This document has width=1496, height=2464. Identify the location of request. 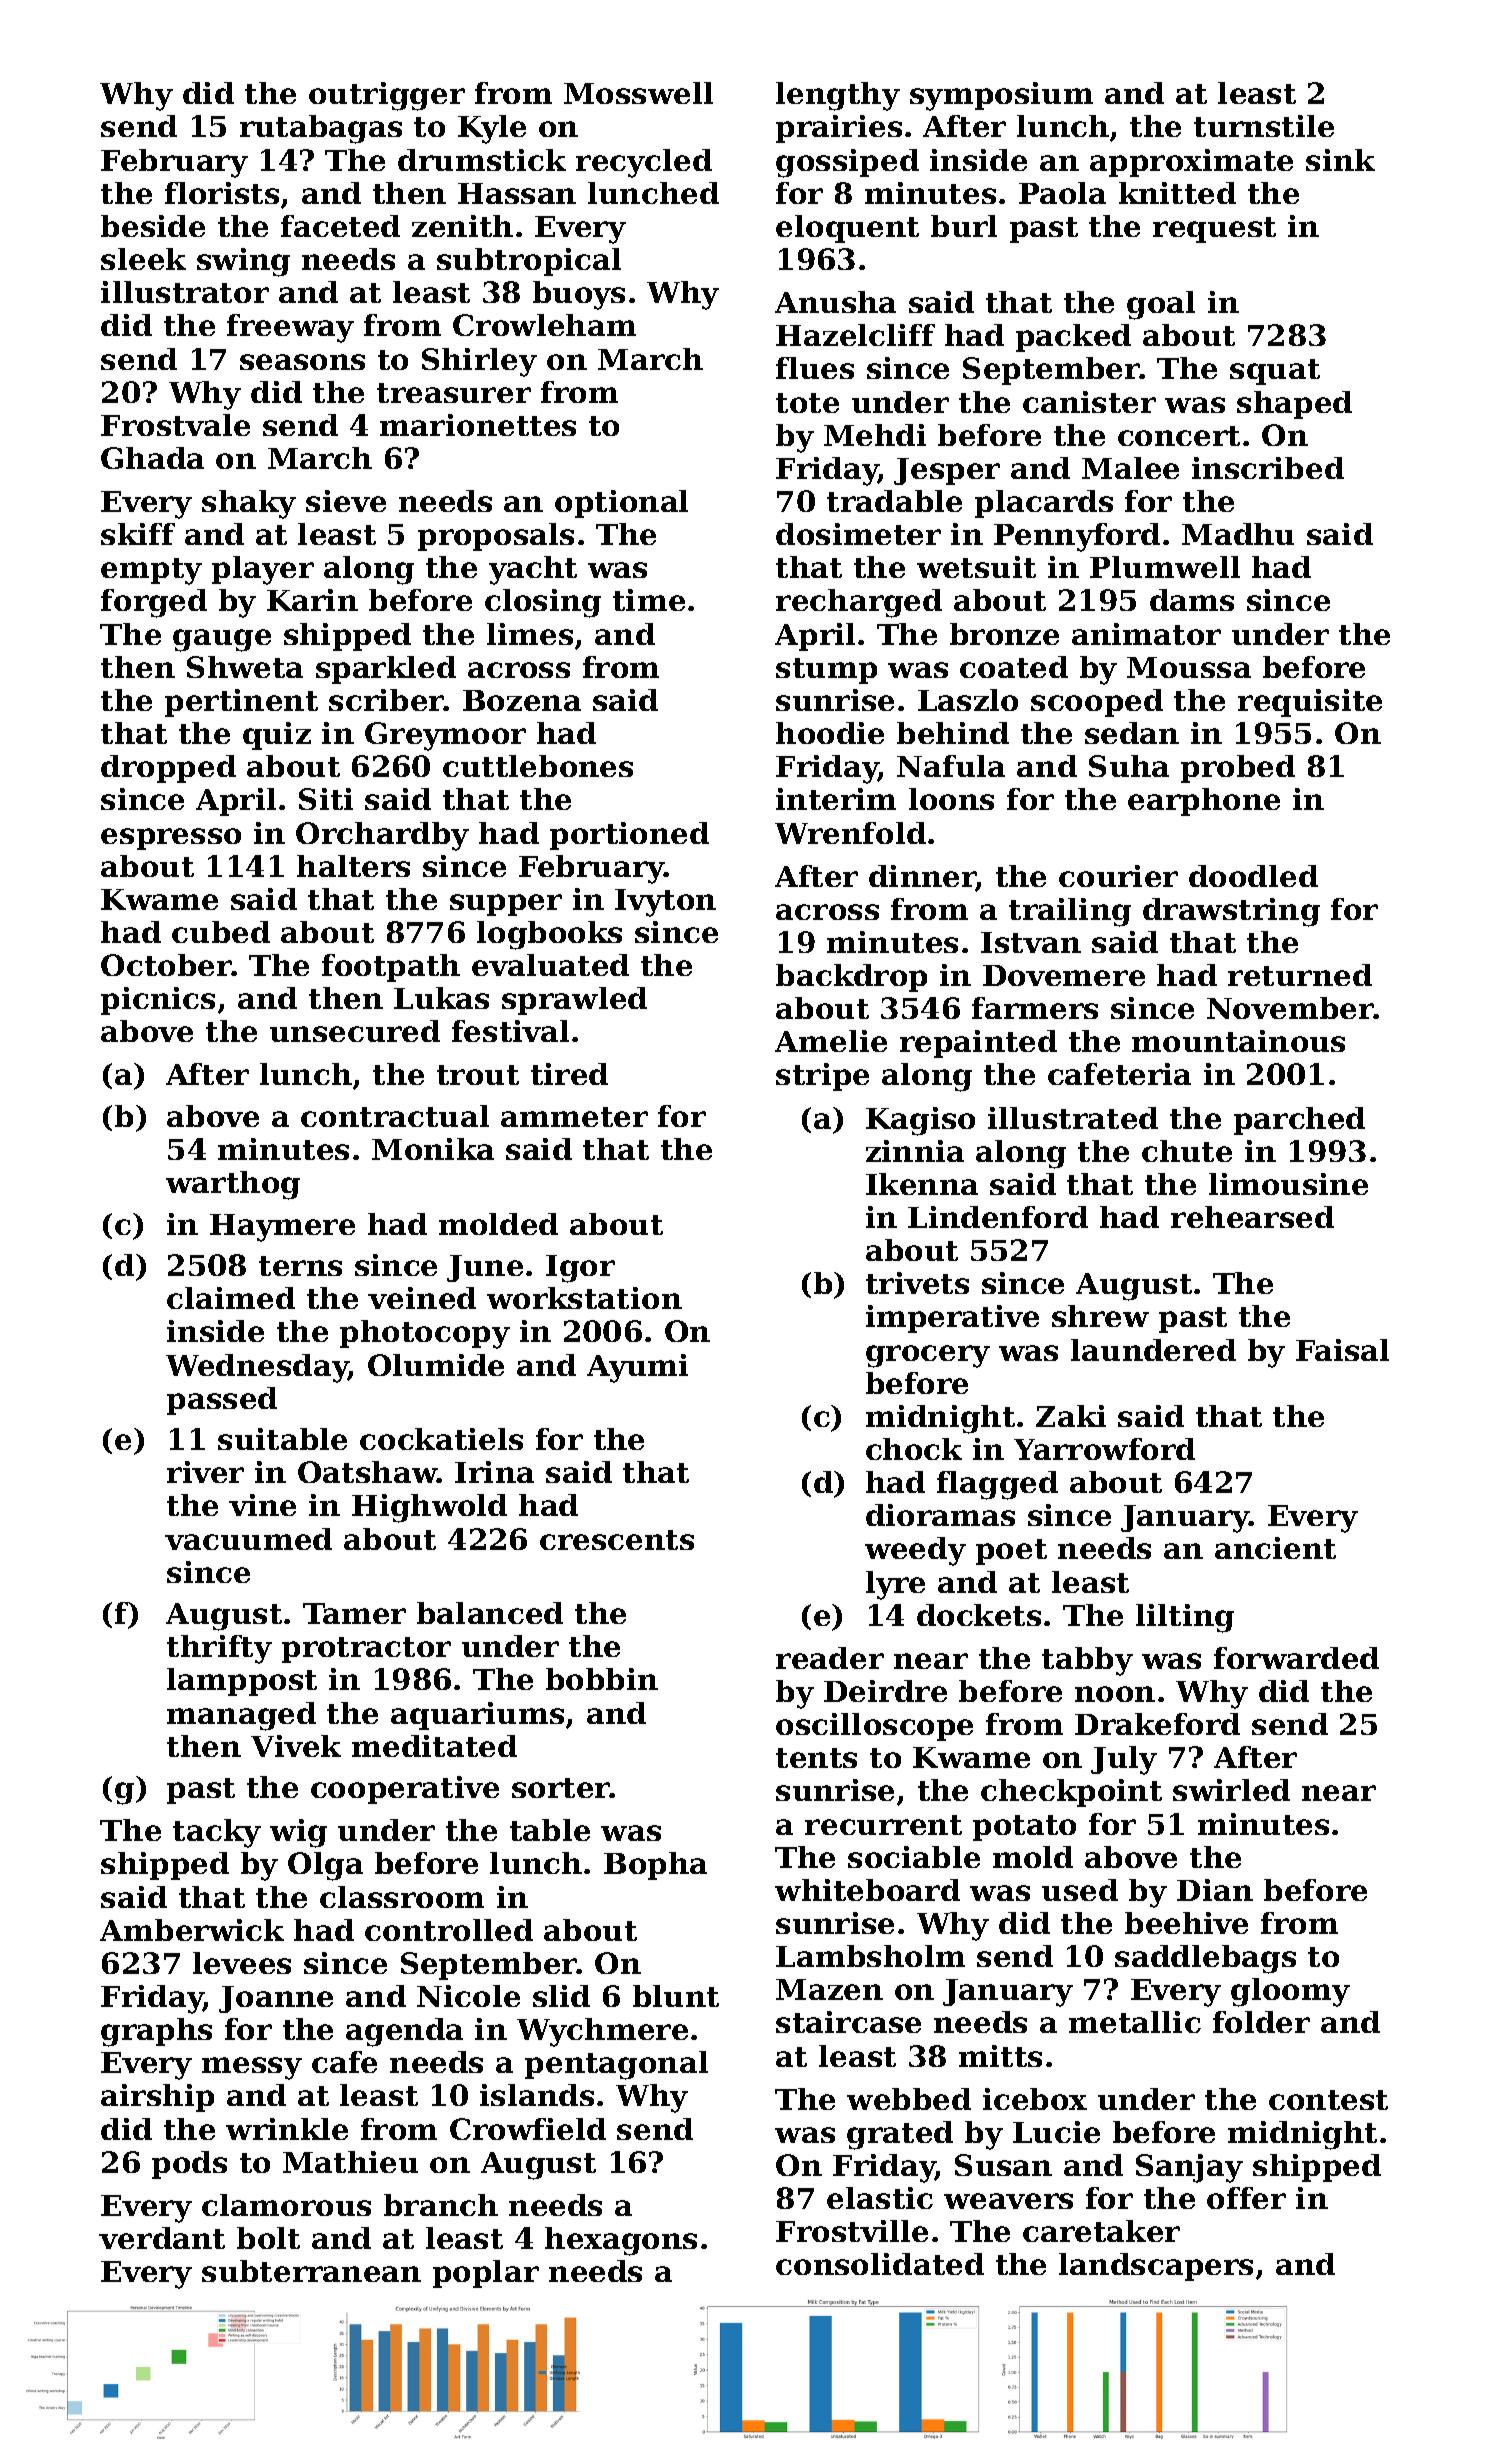
(1214, 230).
